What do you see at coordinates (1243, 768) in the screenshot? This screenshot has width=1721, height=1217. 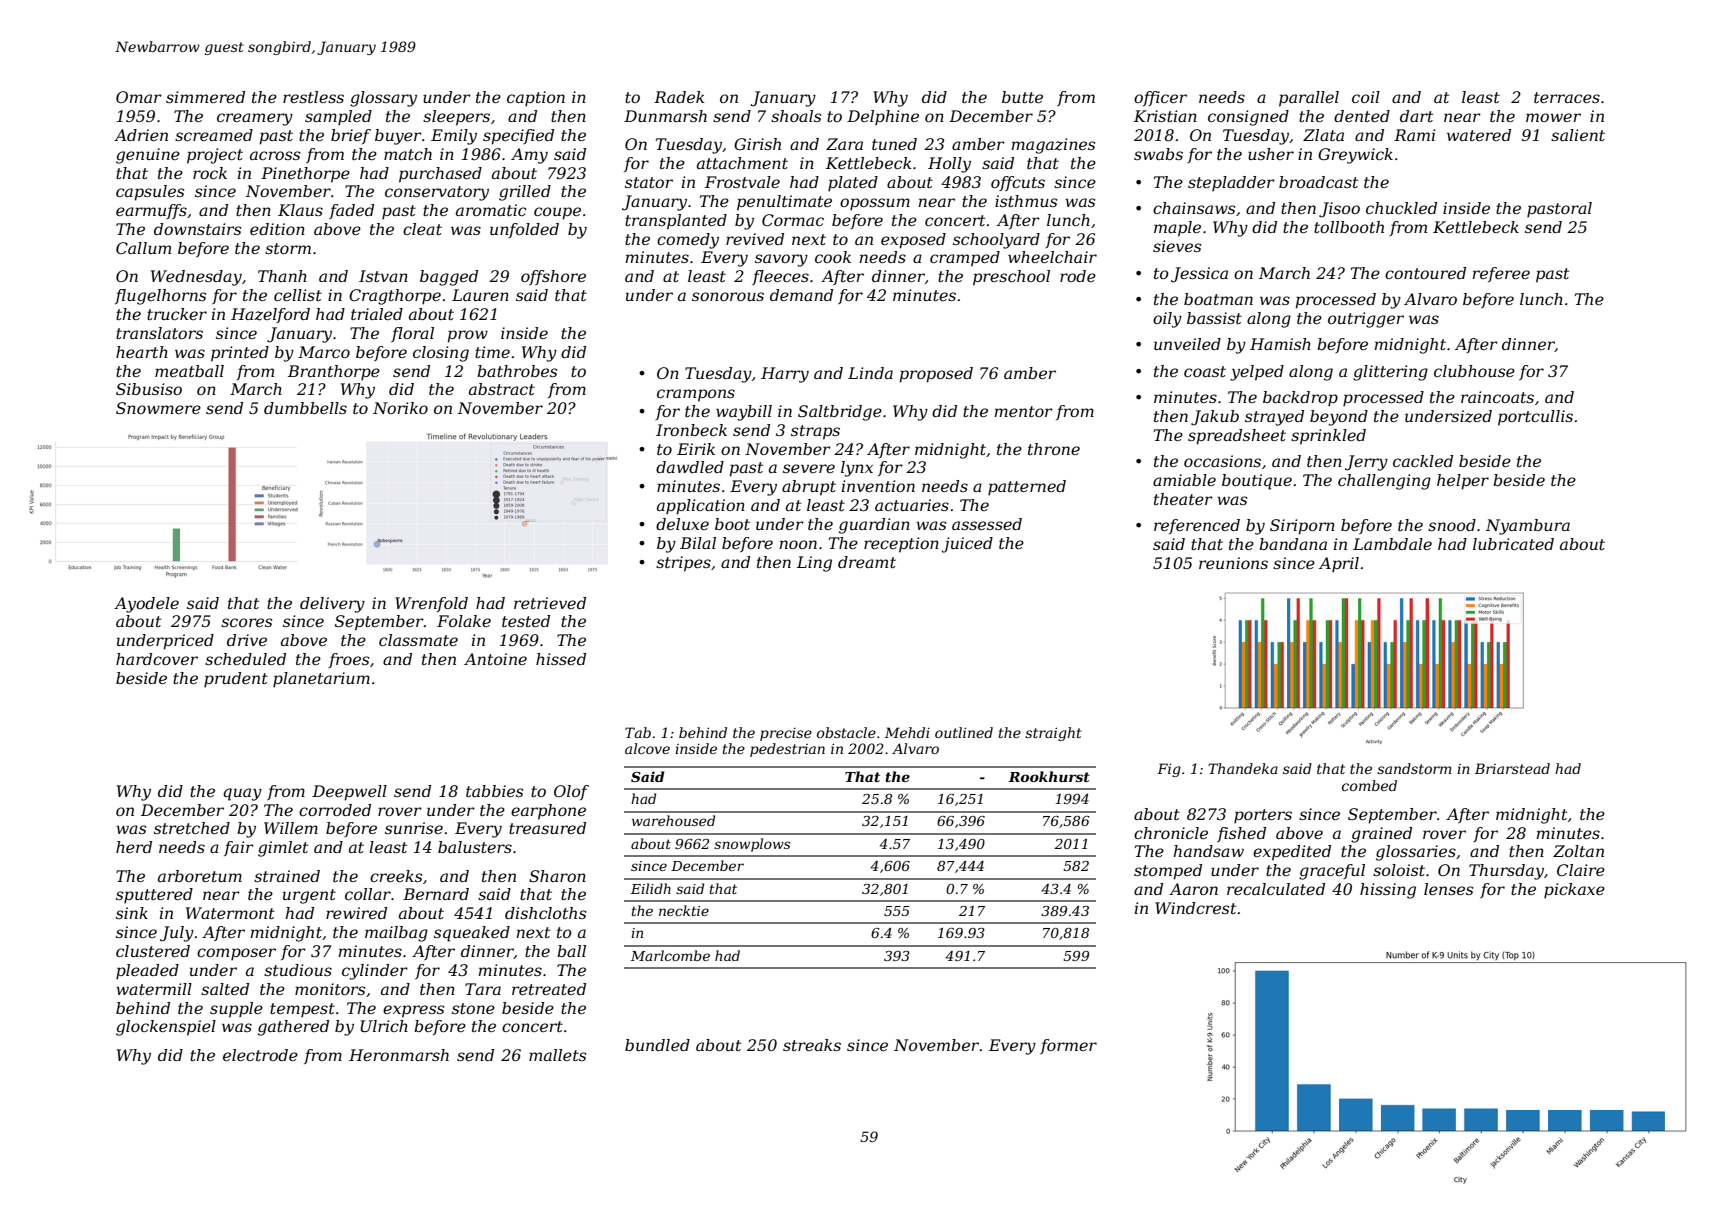 I see `Thandeka` at bounding box center [1243, 768].
